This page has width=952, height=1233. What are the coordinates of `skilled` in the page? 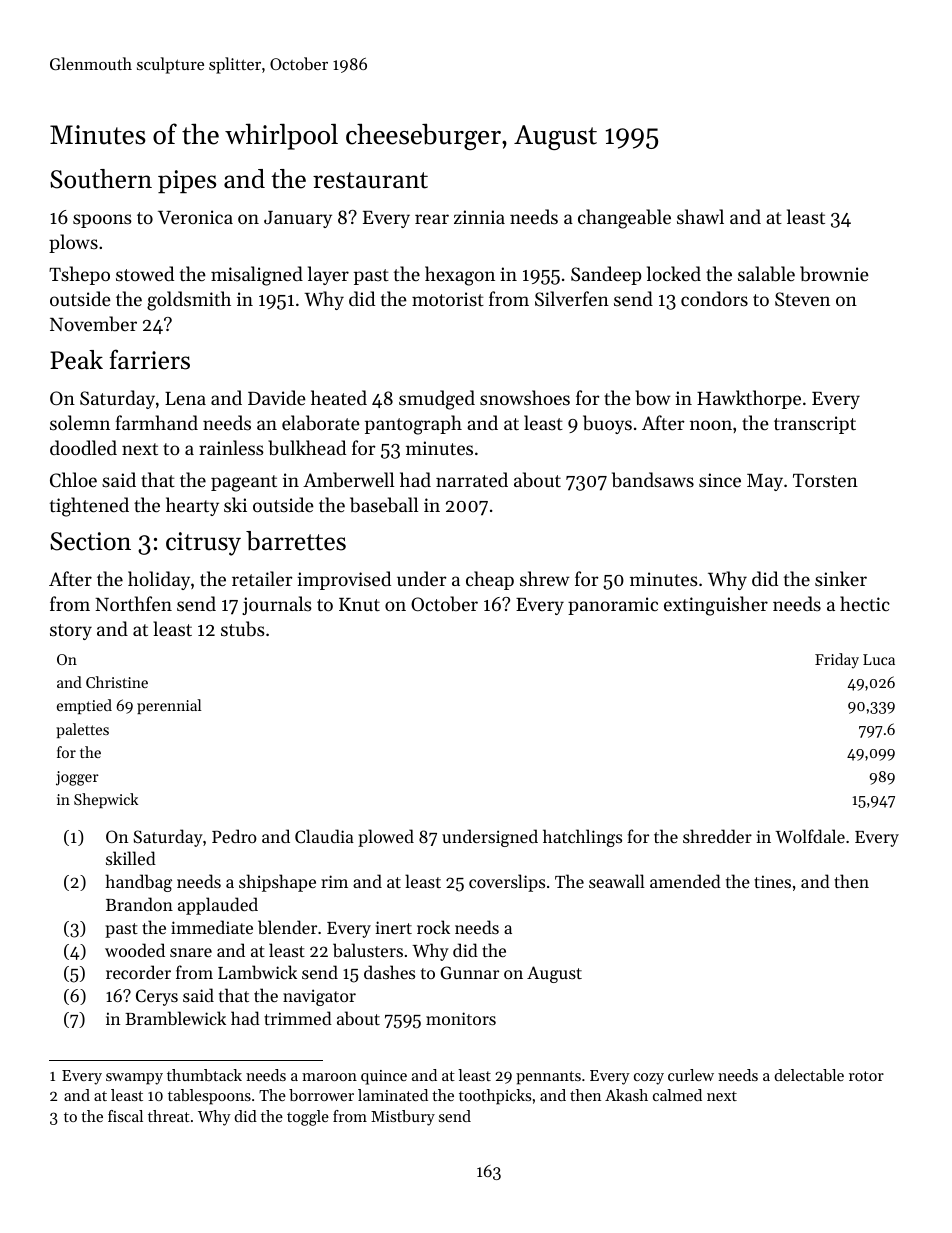 It's located at (131, 858).
